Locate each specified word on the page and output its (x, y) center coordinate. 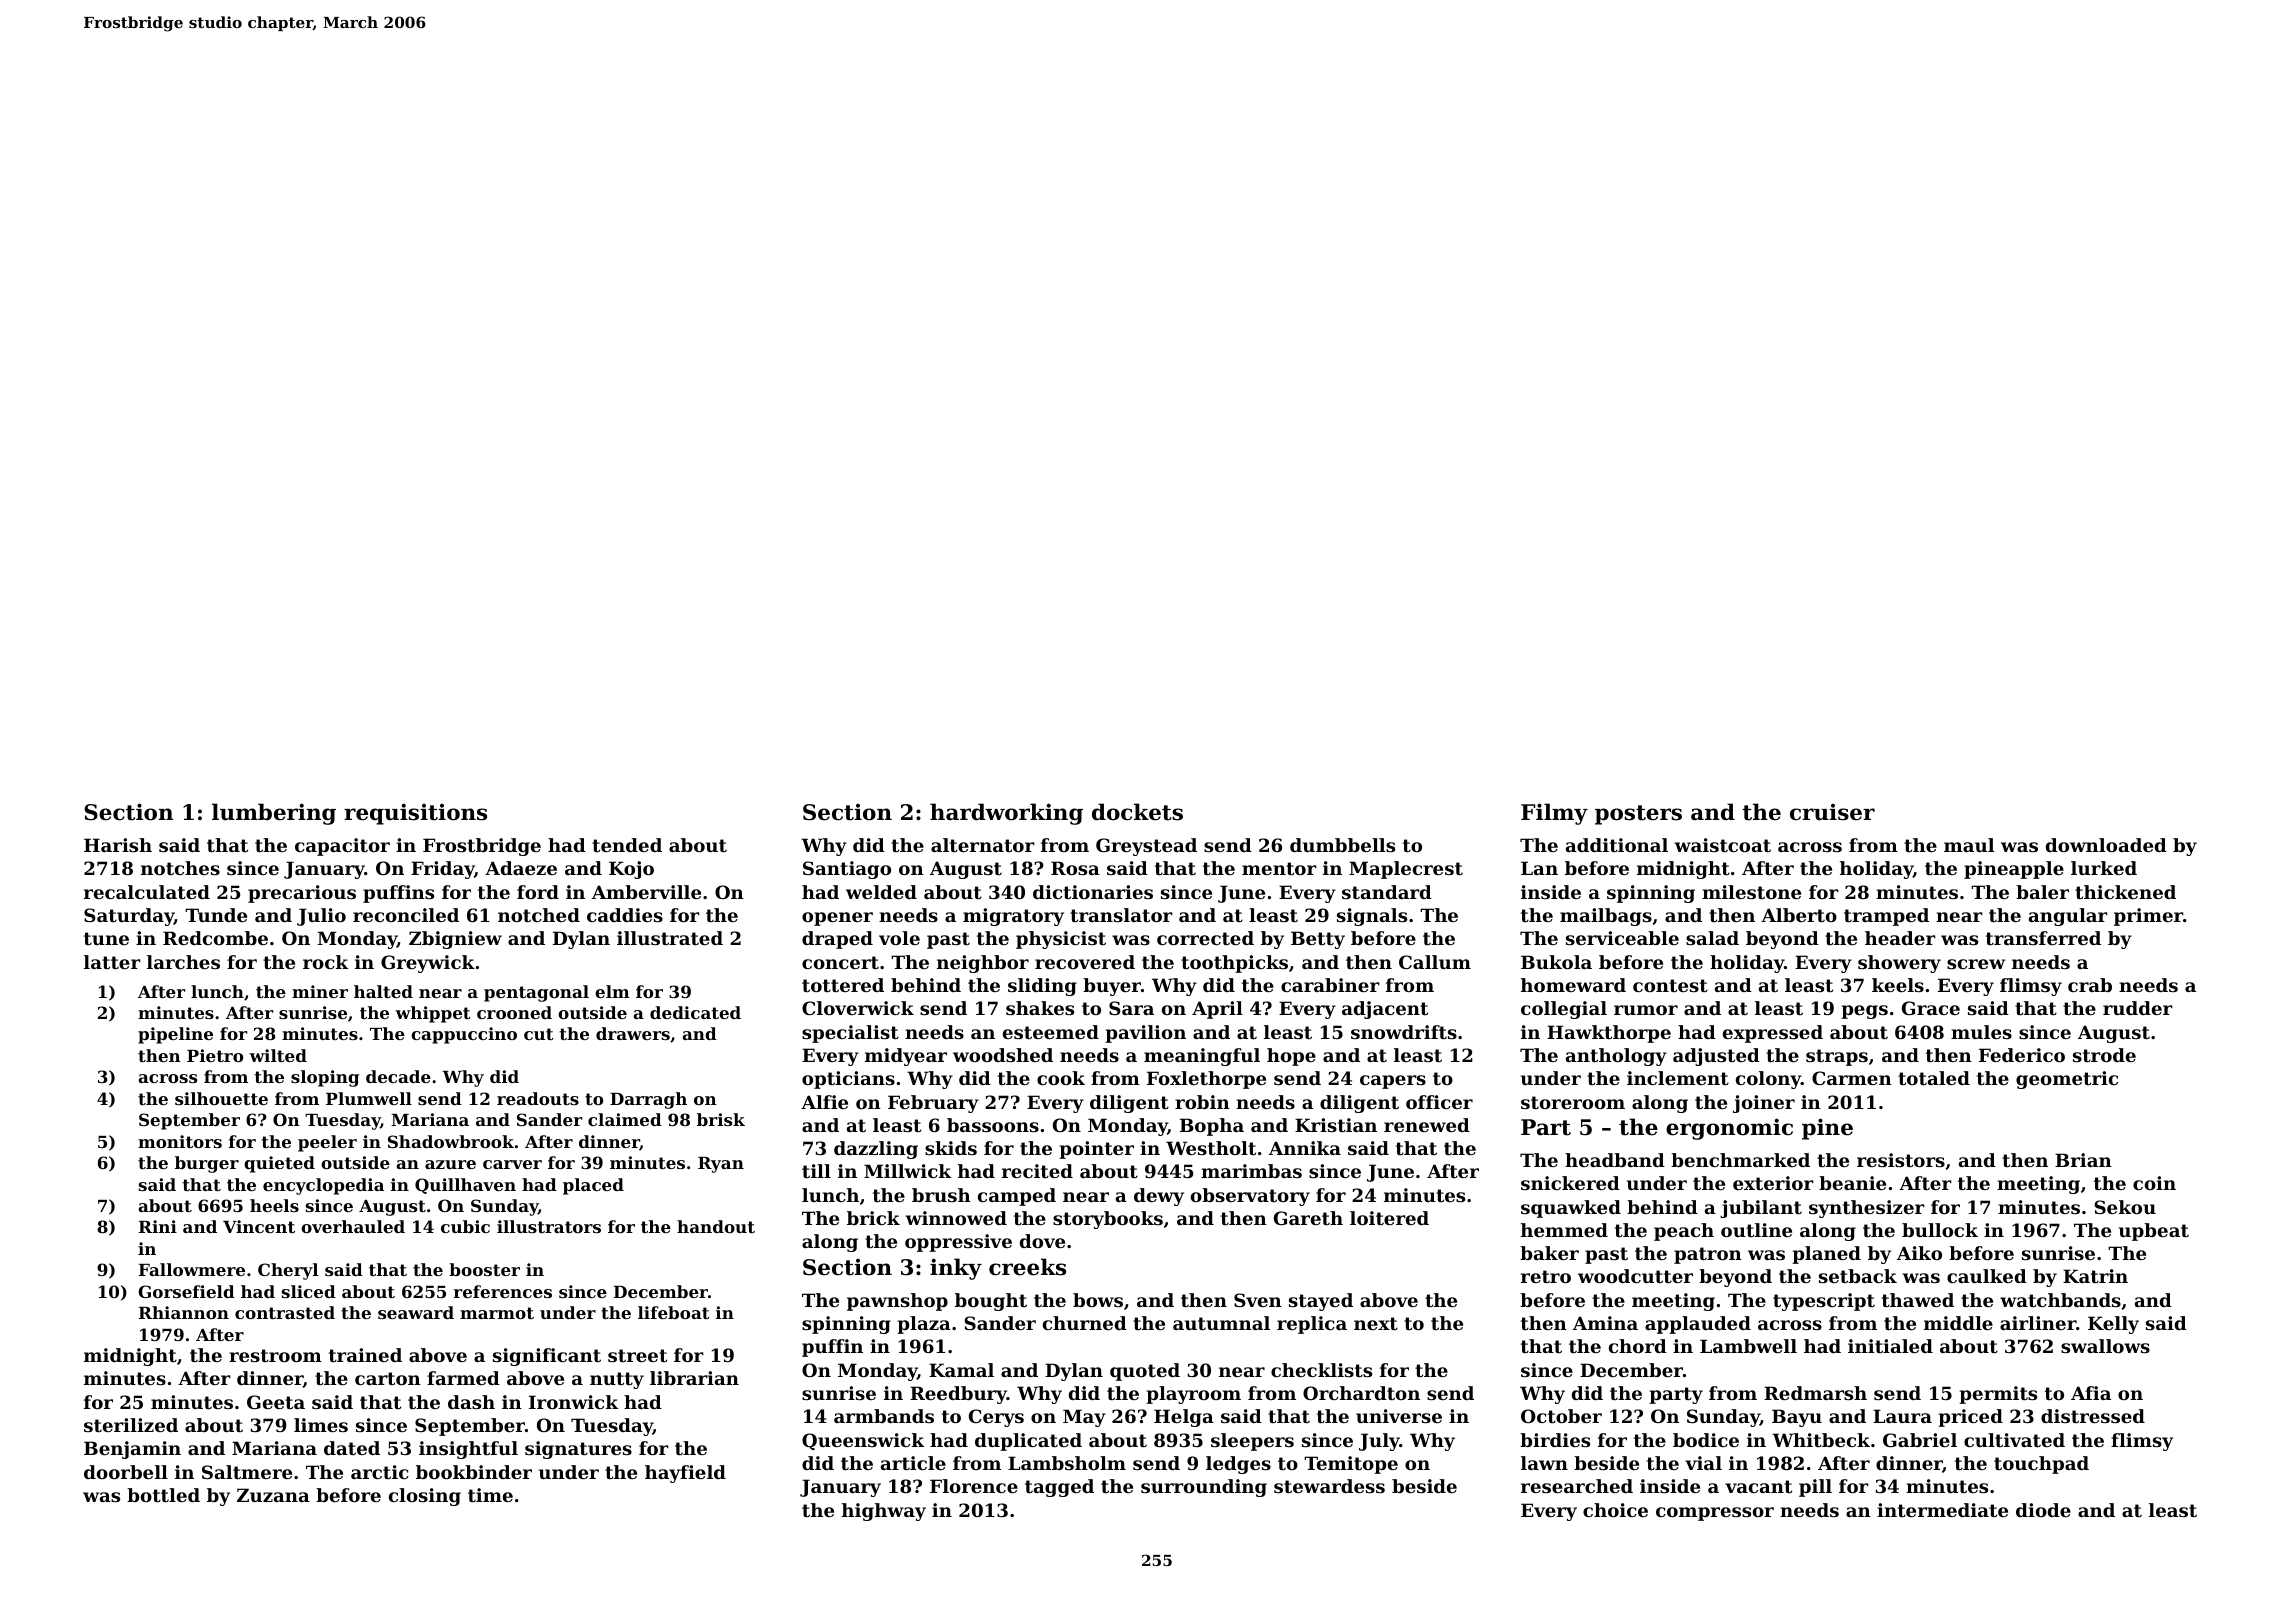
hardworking (1006, 814)
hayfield (685, 1474)
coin (2154, 1183)
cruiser (1832, 812)
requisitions (415, 814)
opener (837, 919)
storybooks (1108, 1220)
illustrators (549, 1226)
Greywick (428, 964)
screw (1976, 964)
